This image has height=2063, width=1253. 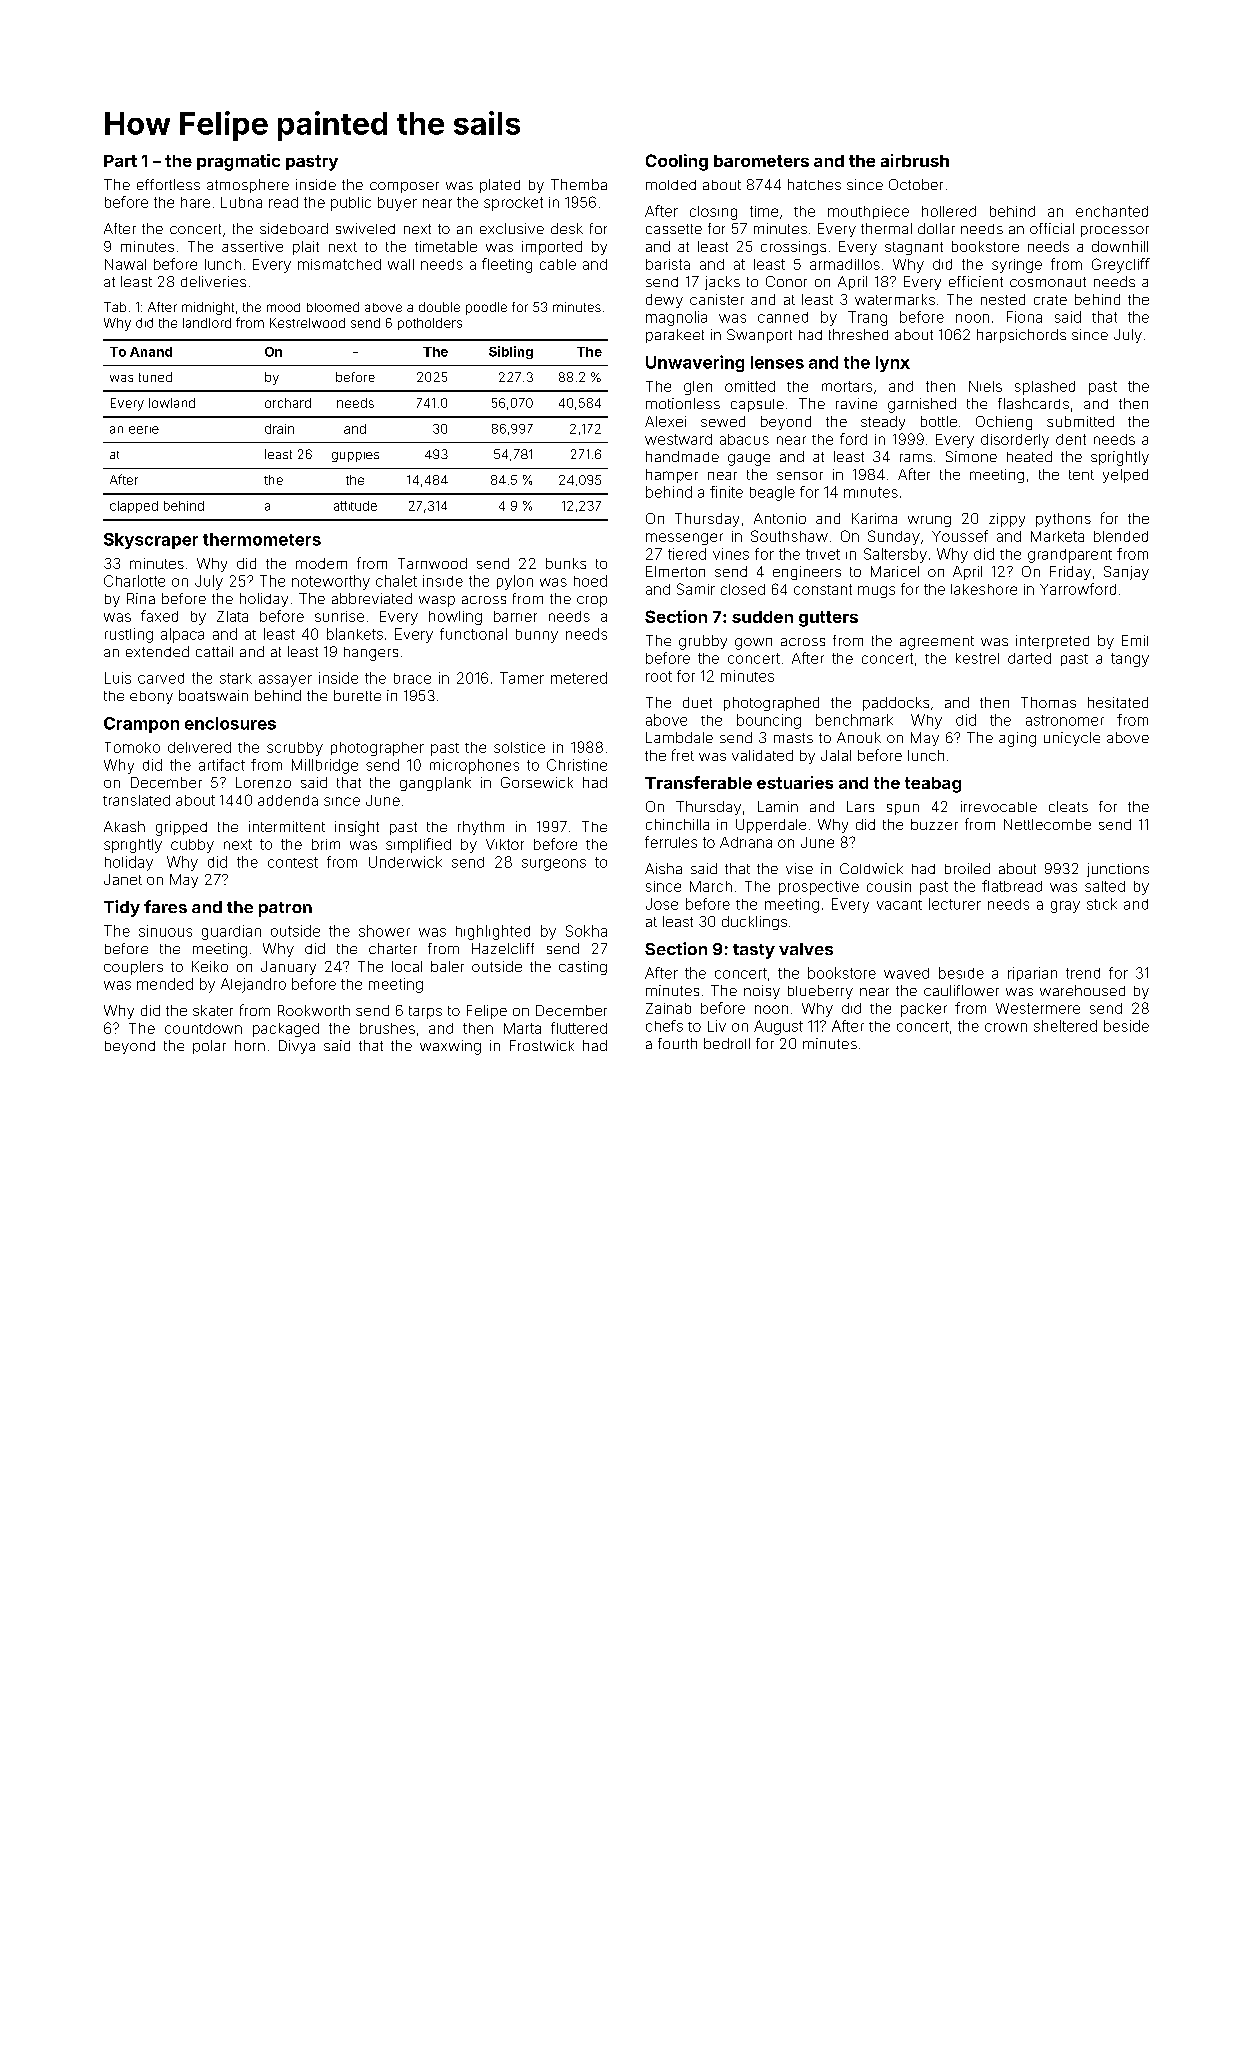 I want to click on rhythm, so click(x=481, y=828).
